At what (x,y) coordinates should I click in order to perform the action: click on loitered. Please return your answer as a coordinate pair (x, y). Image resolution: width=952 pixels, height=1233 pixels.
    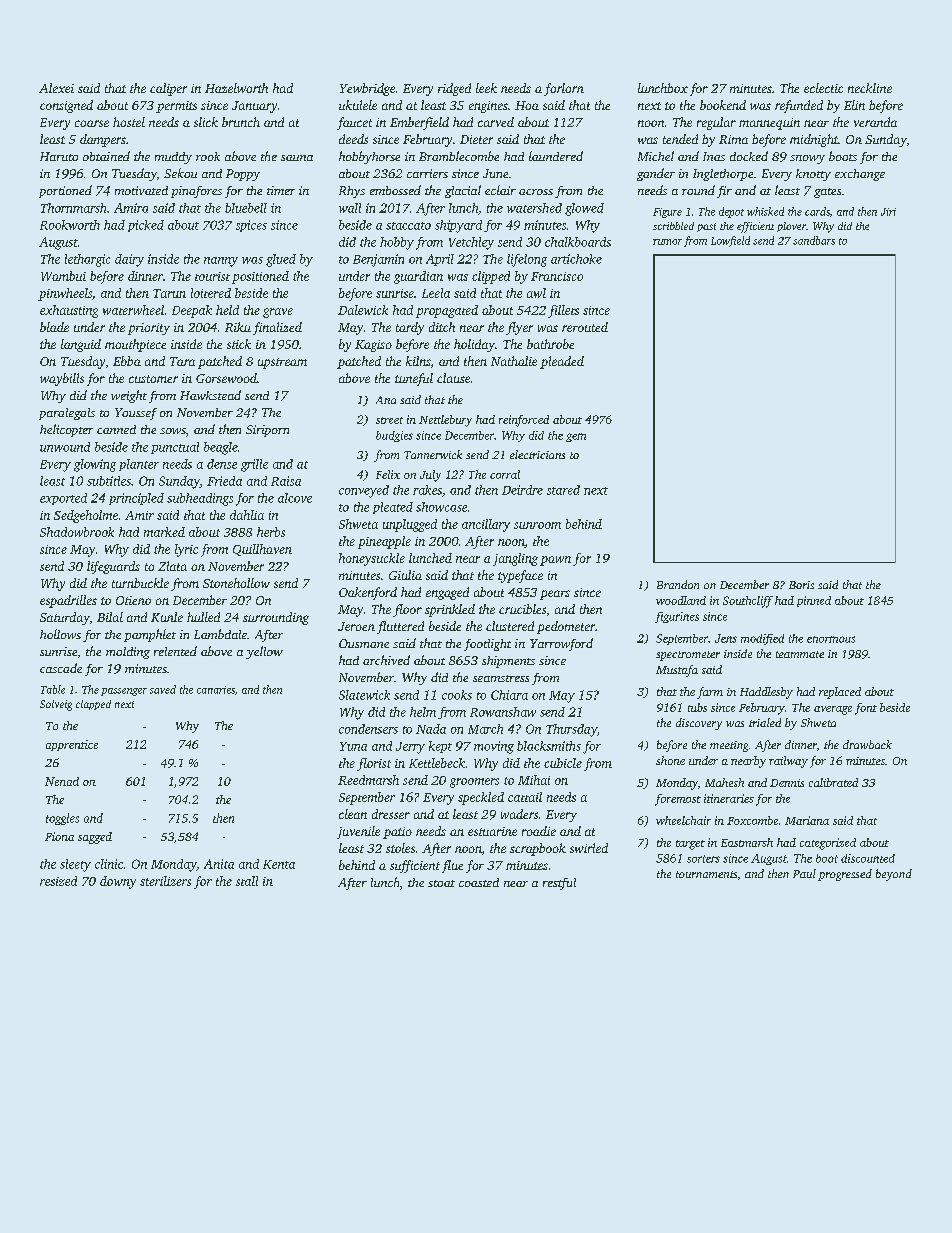
    Looking at the image, I should click on (211, 293).
